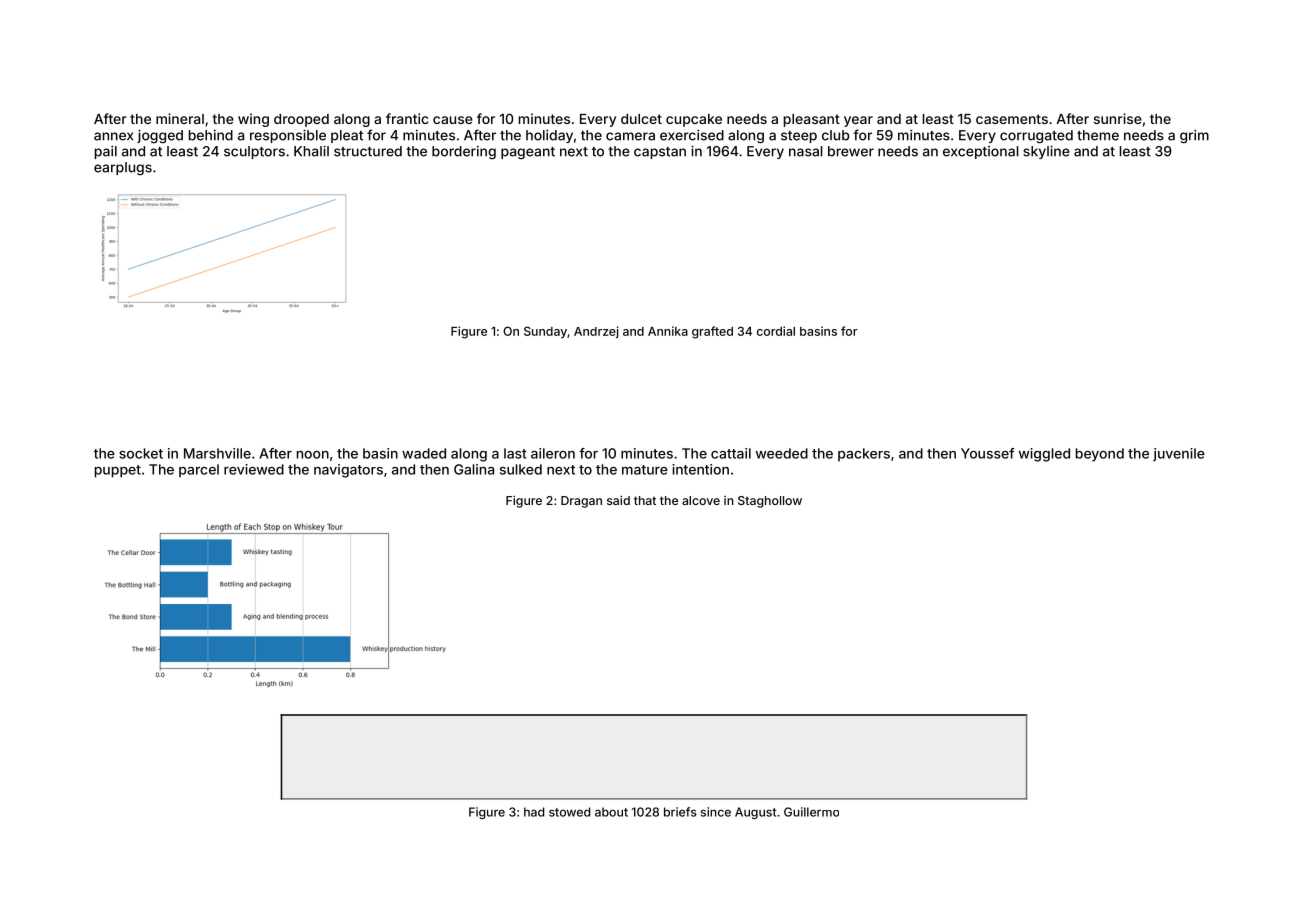  I want to click on Staghollow, so click(770, 502).
